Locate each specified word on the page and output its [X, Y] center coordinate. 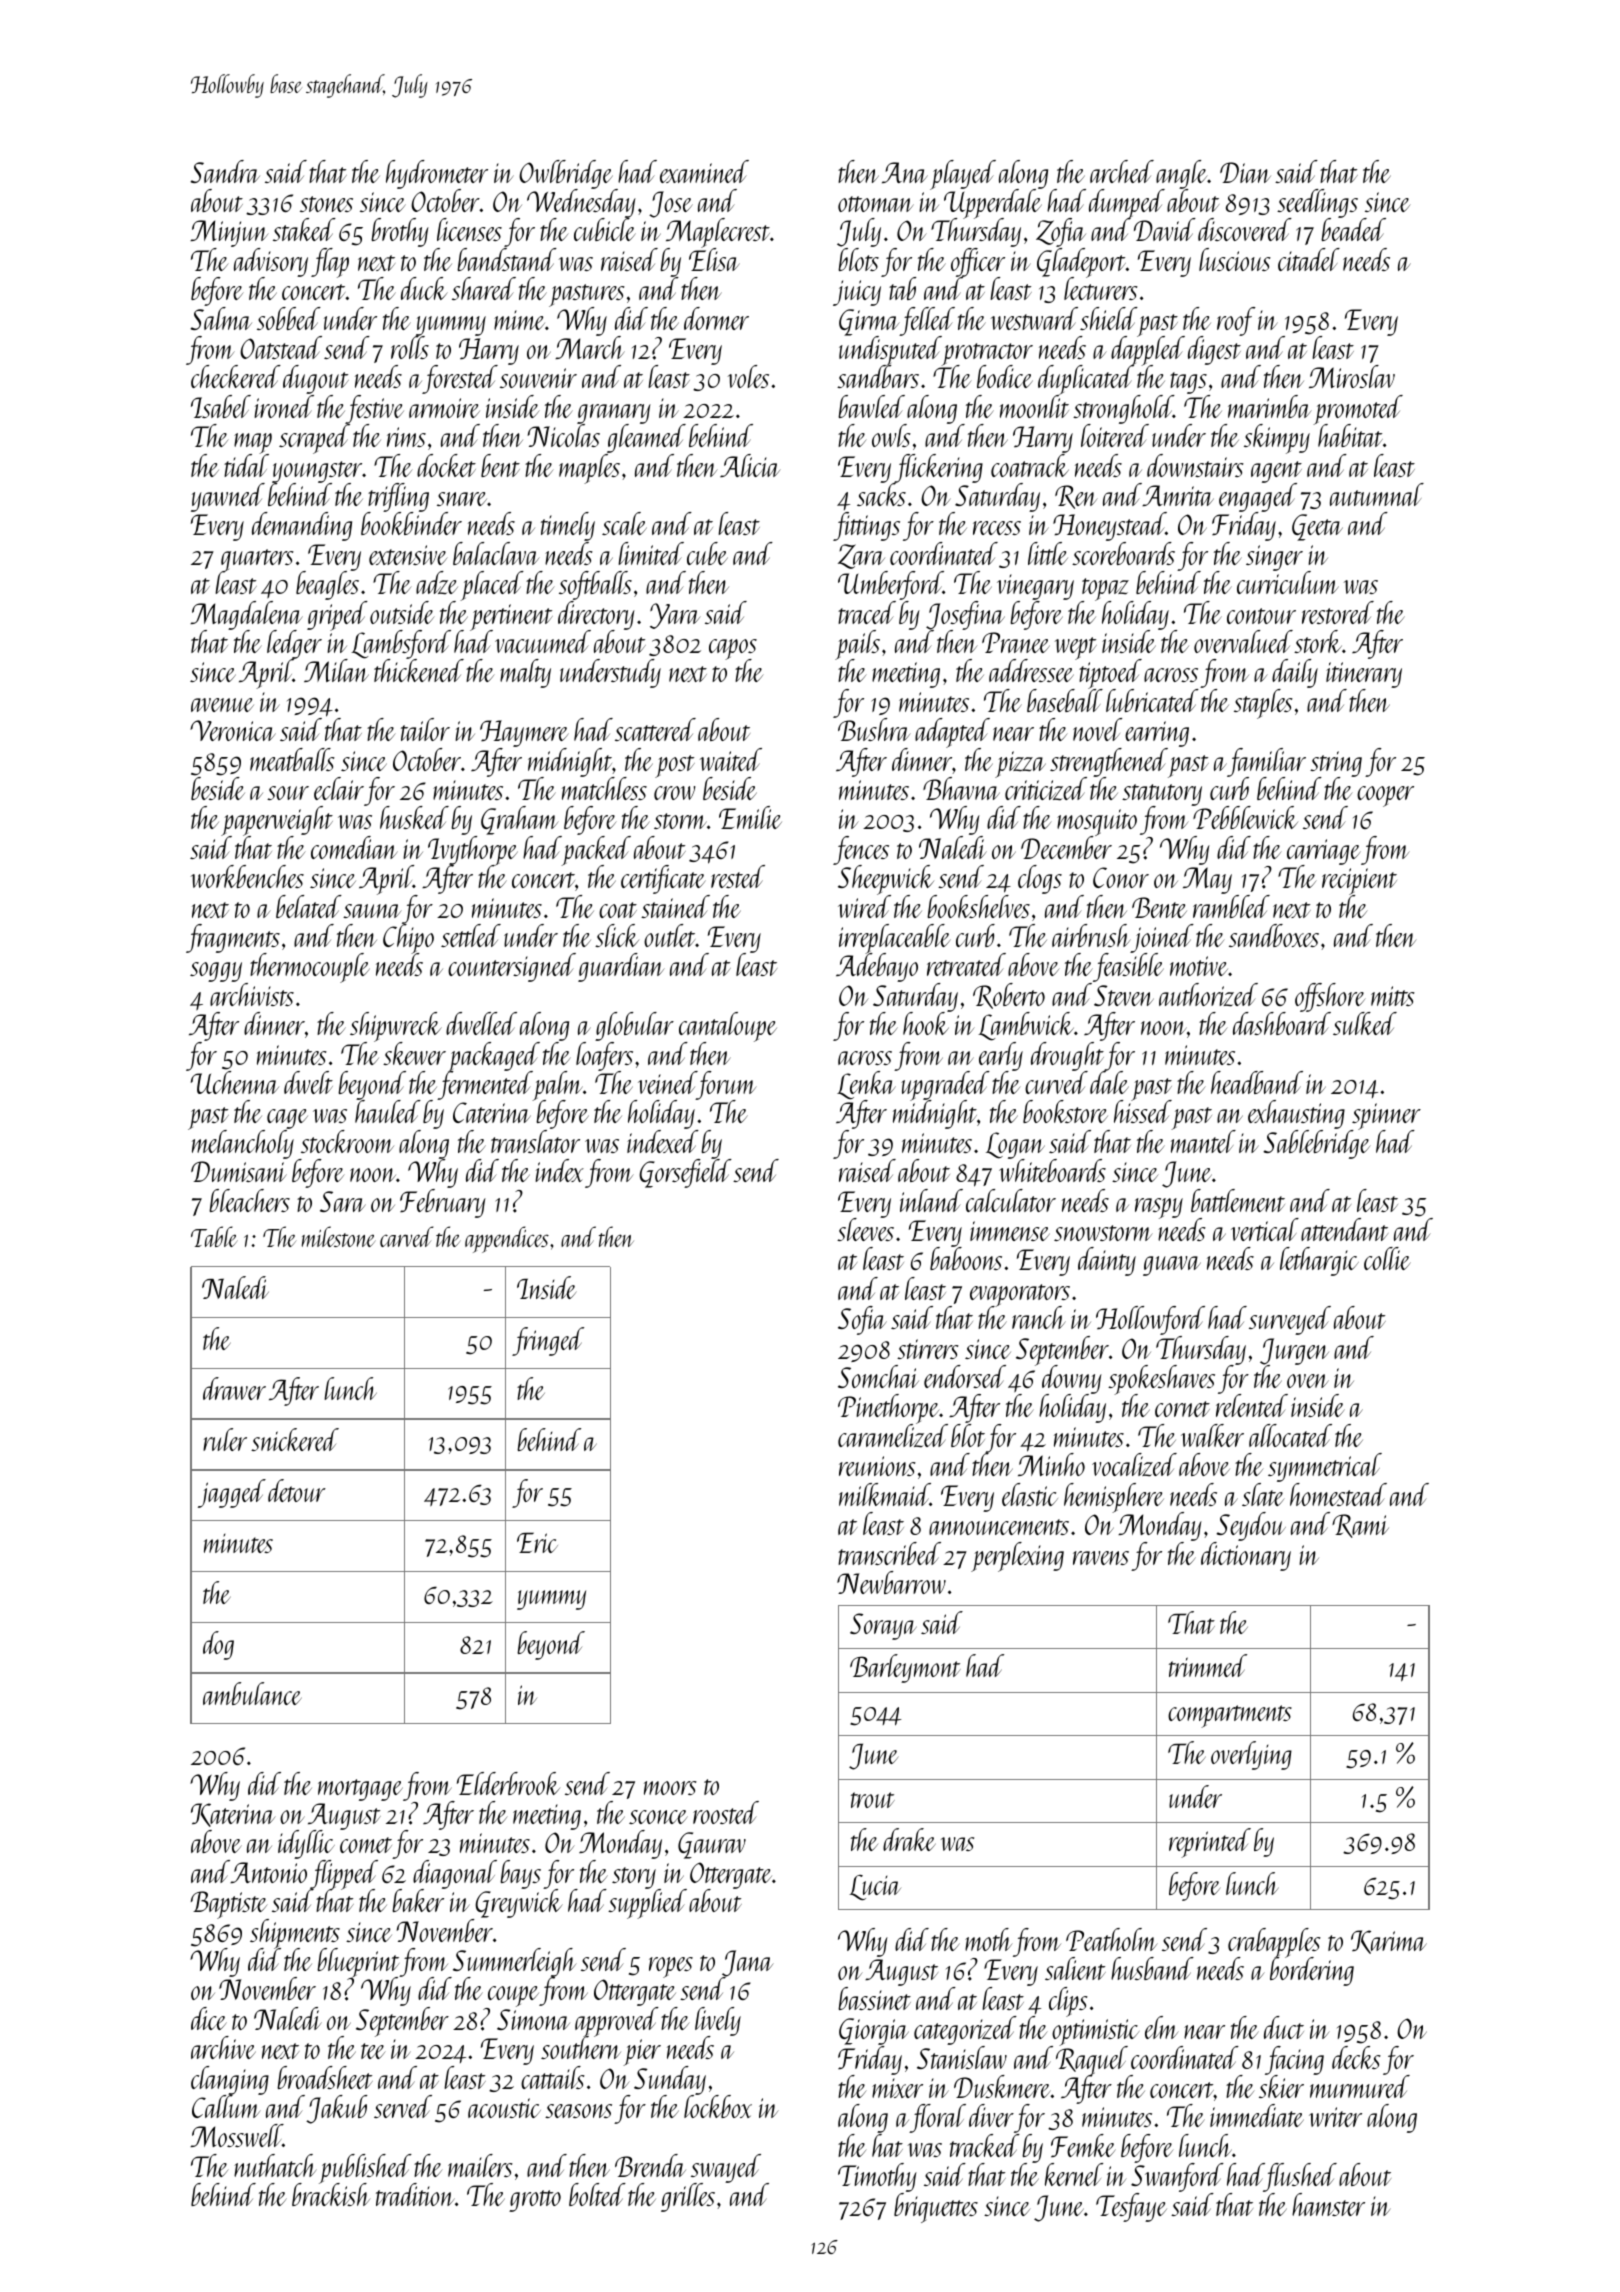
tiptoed [1110, 675]
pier [642, 2052]
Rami [1360, 1526]
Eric [537, 1542]
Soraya [883, 1626]
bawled [871, 406]
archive [223, 2047]
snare [462, 499]
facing [1294, 2060]
